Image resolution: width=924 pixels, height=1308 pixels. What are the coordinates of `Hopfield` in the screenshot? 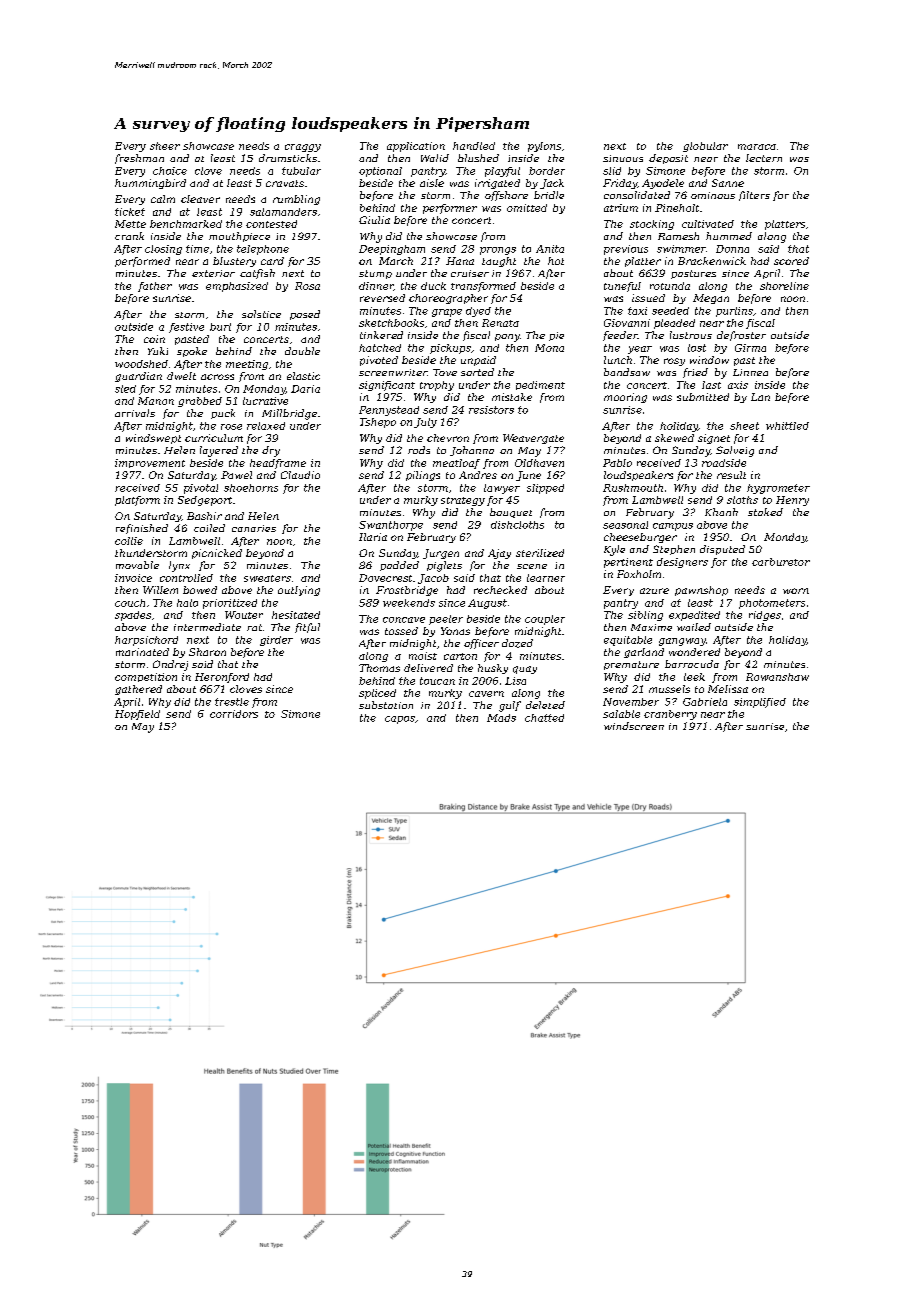 It's located at (137, 715).
